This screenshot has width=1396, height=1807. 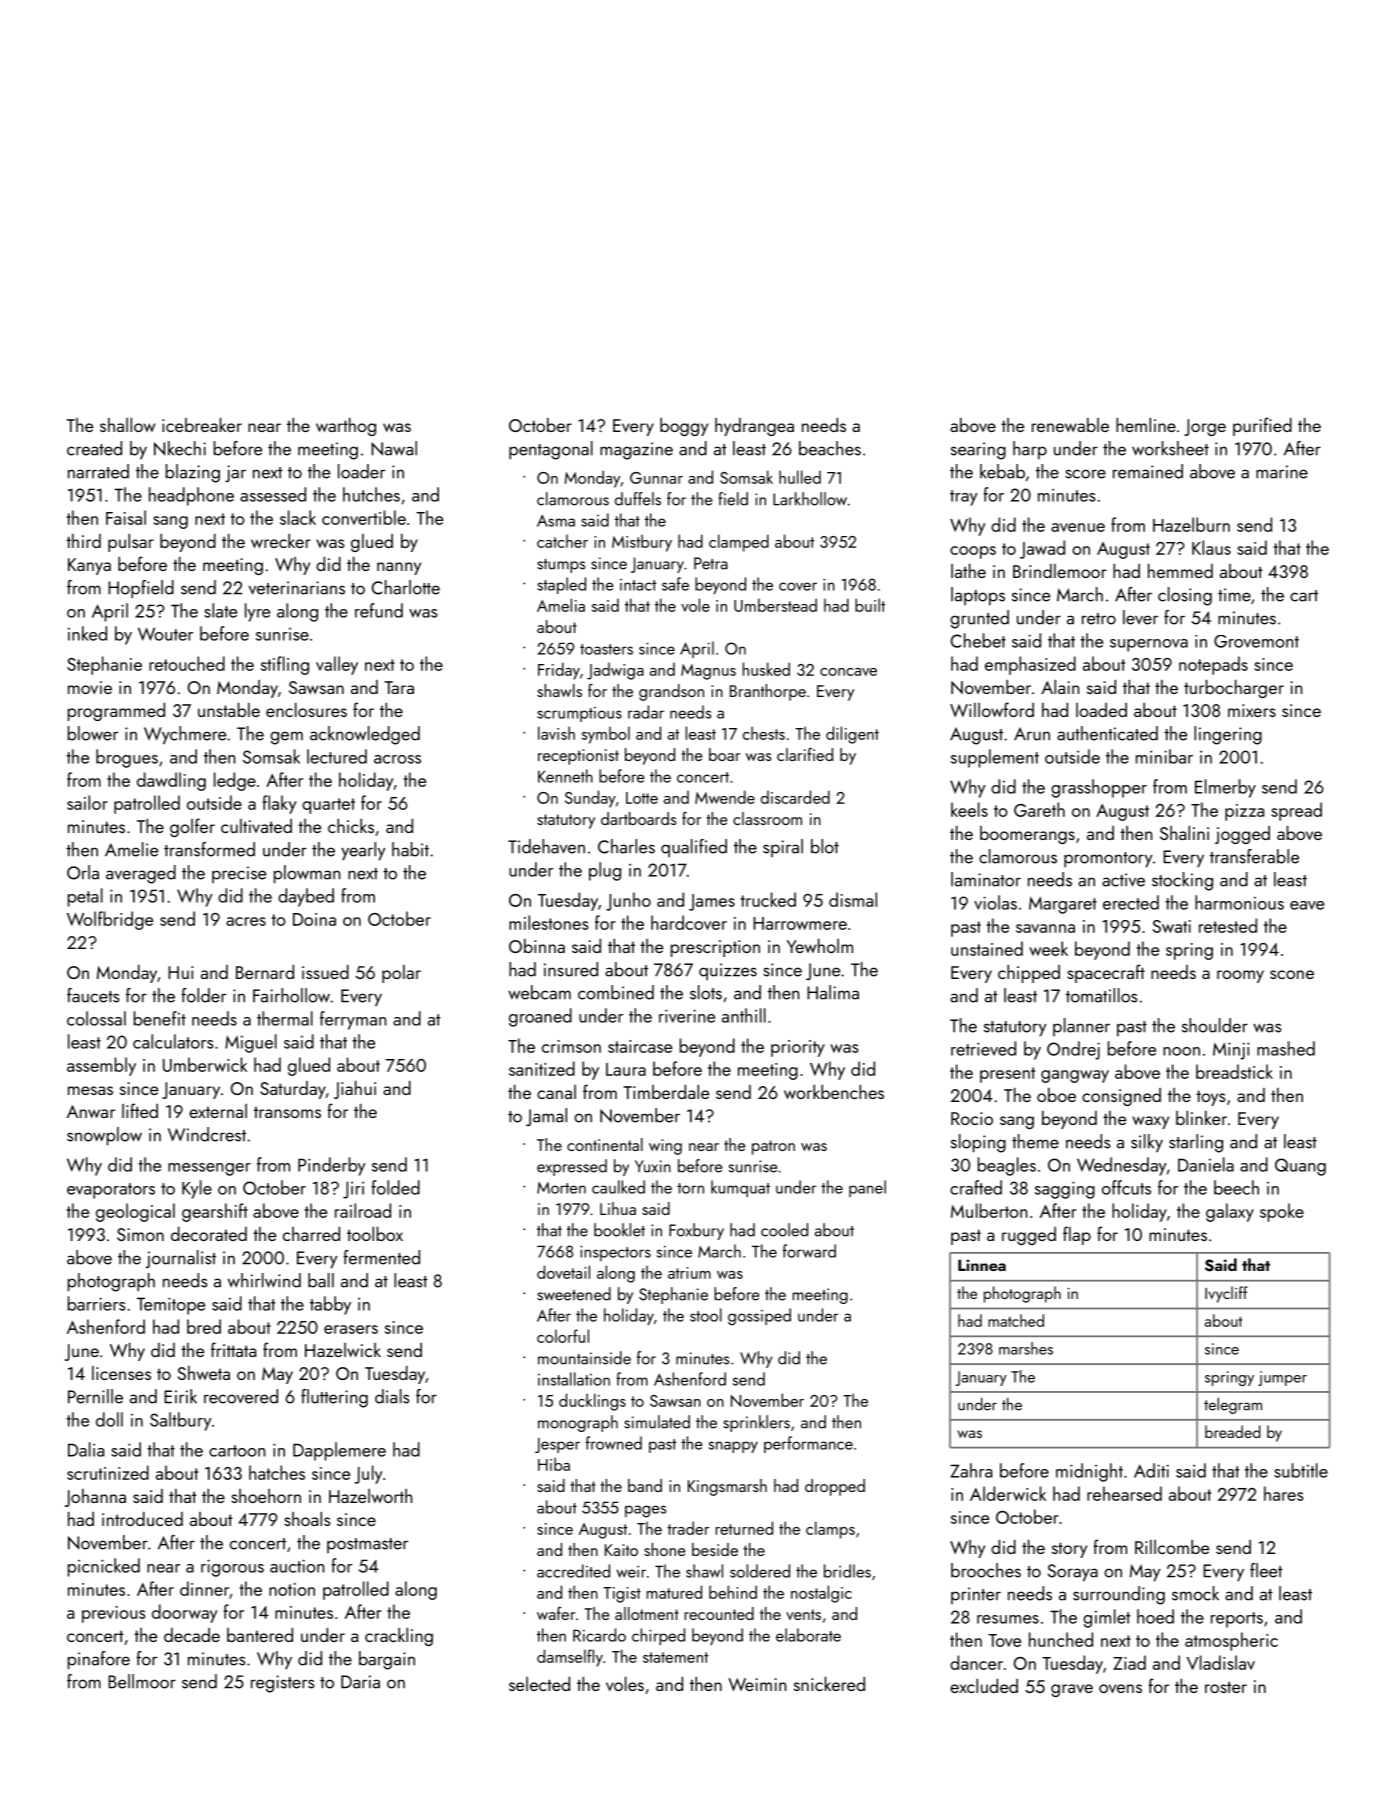 What do you see at coordinates (578, 1423) in the screenshot?
I see `monograph` at bounding box center [578, 1423].
